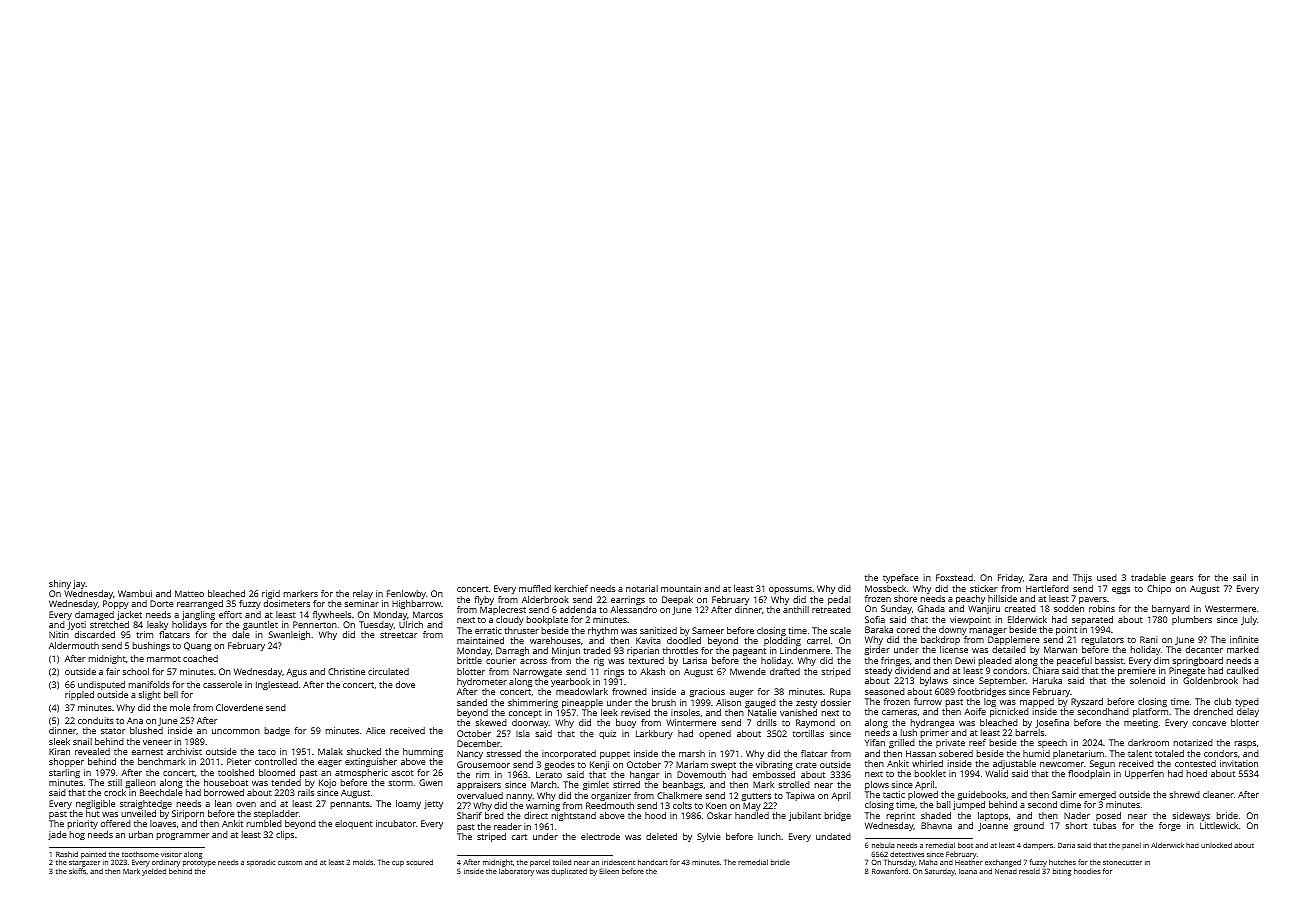  I want to click on contested, so click(1195, 763).
